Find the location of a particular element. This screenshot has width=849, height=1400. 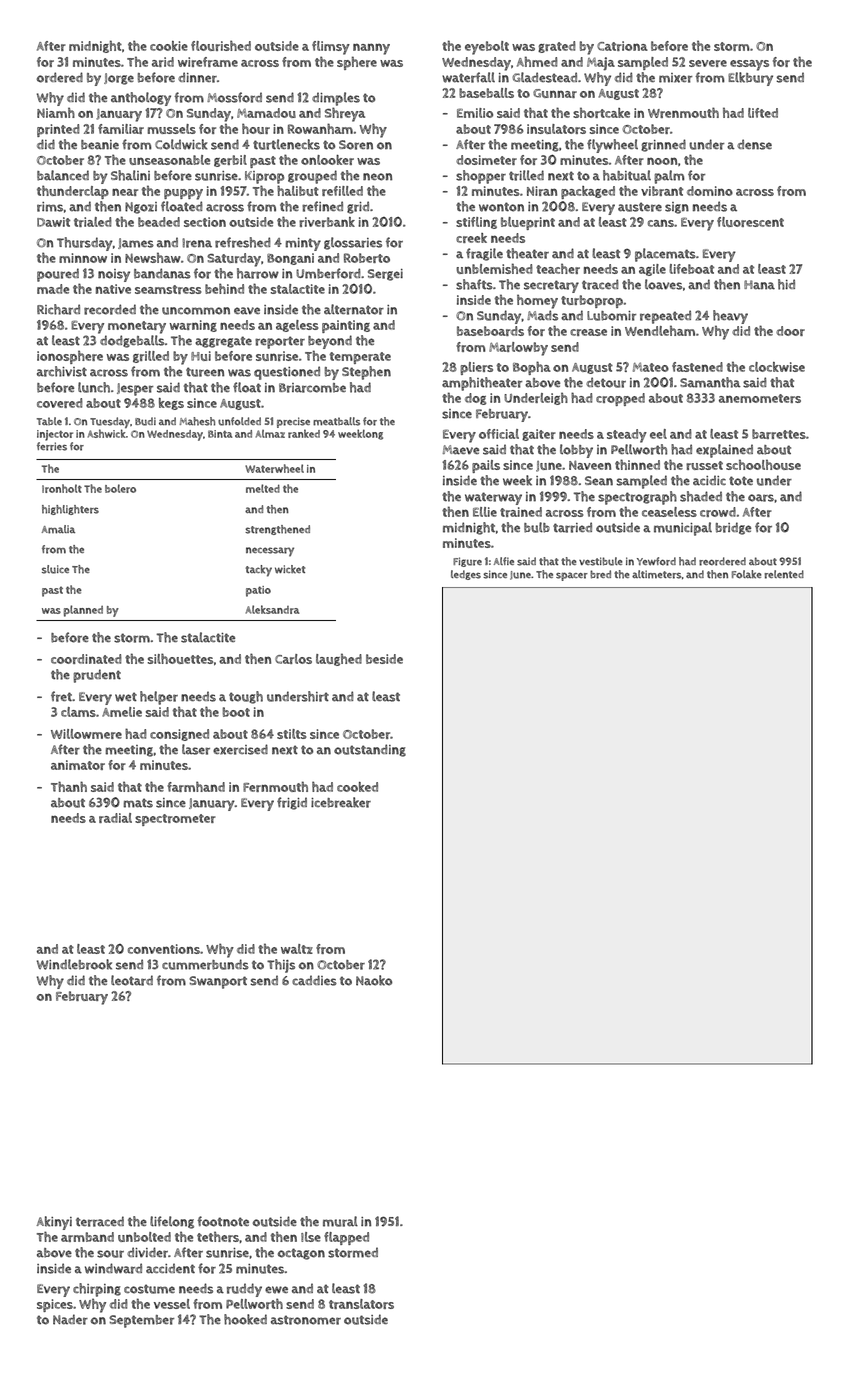

footnote is located at coordinates (223, 1221).
